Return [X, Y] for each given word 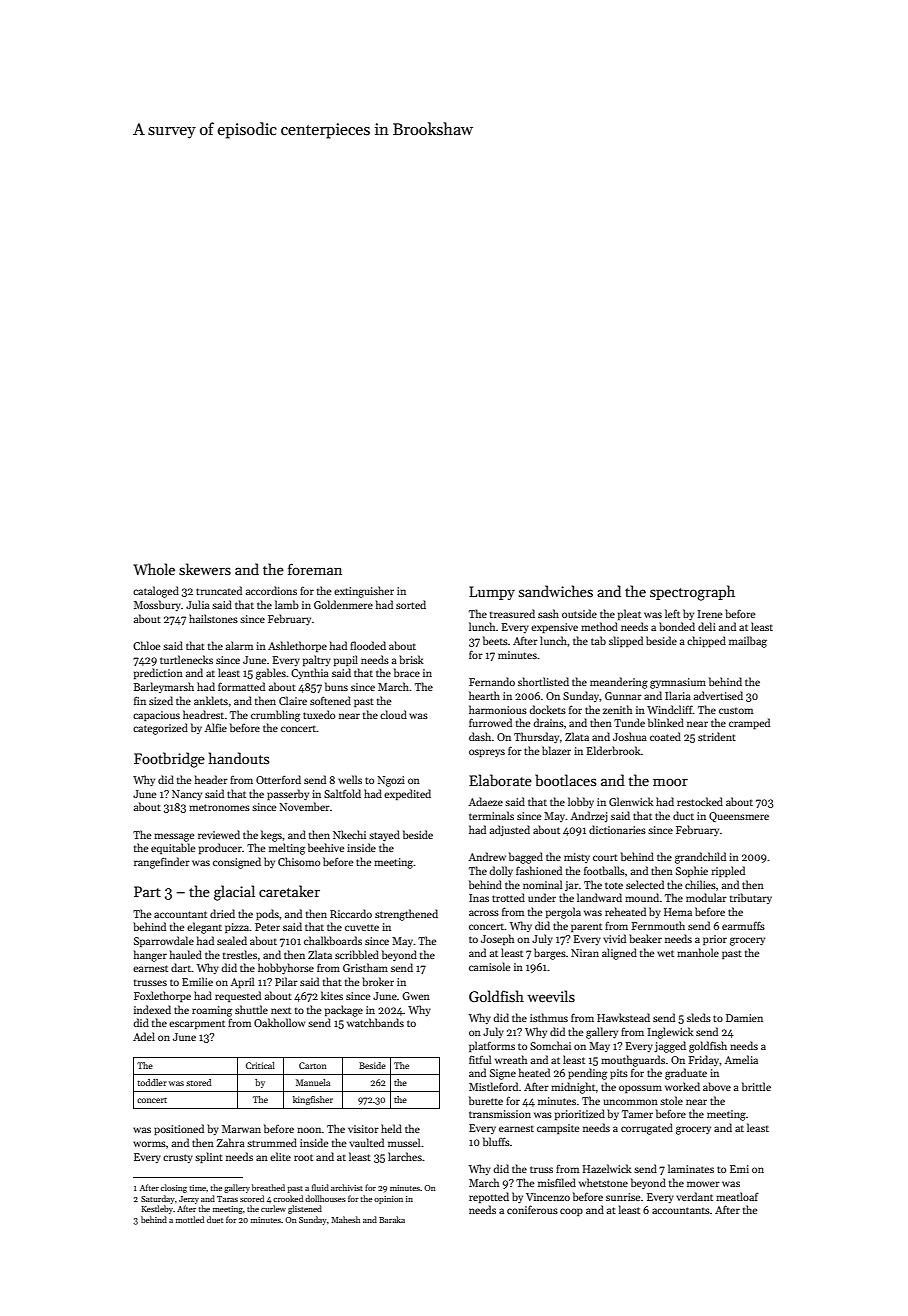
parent [586, 927]
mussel [404, 1142]
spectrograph [692, 593]
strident [717, 736]
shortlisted [543, 681]
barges [550, 954]
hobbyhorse [286, 968]
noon [309, 1130]
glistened [305, 1209]
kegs [271, 836]
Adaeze [485, 801]
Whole [154, 569]
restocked [700, 801]
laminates [691, 1168]
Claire [293, 700]
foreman [315, 569]
